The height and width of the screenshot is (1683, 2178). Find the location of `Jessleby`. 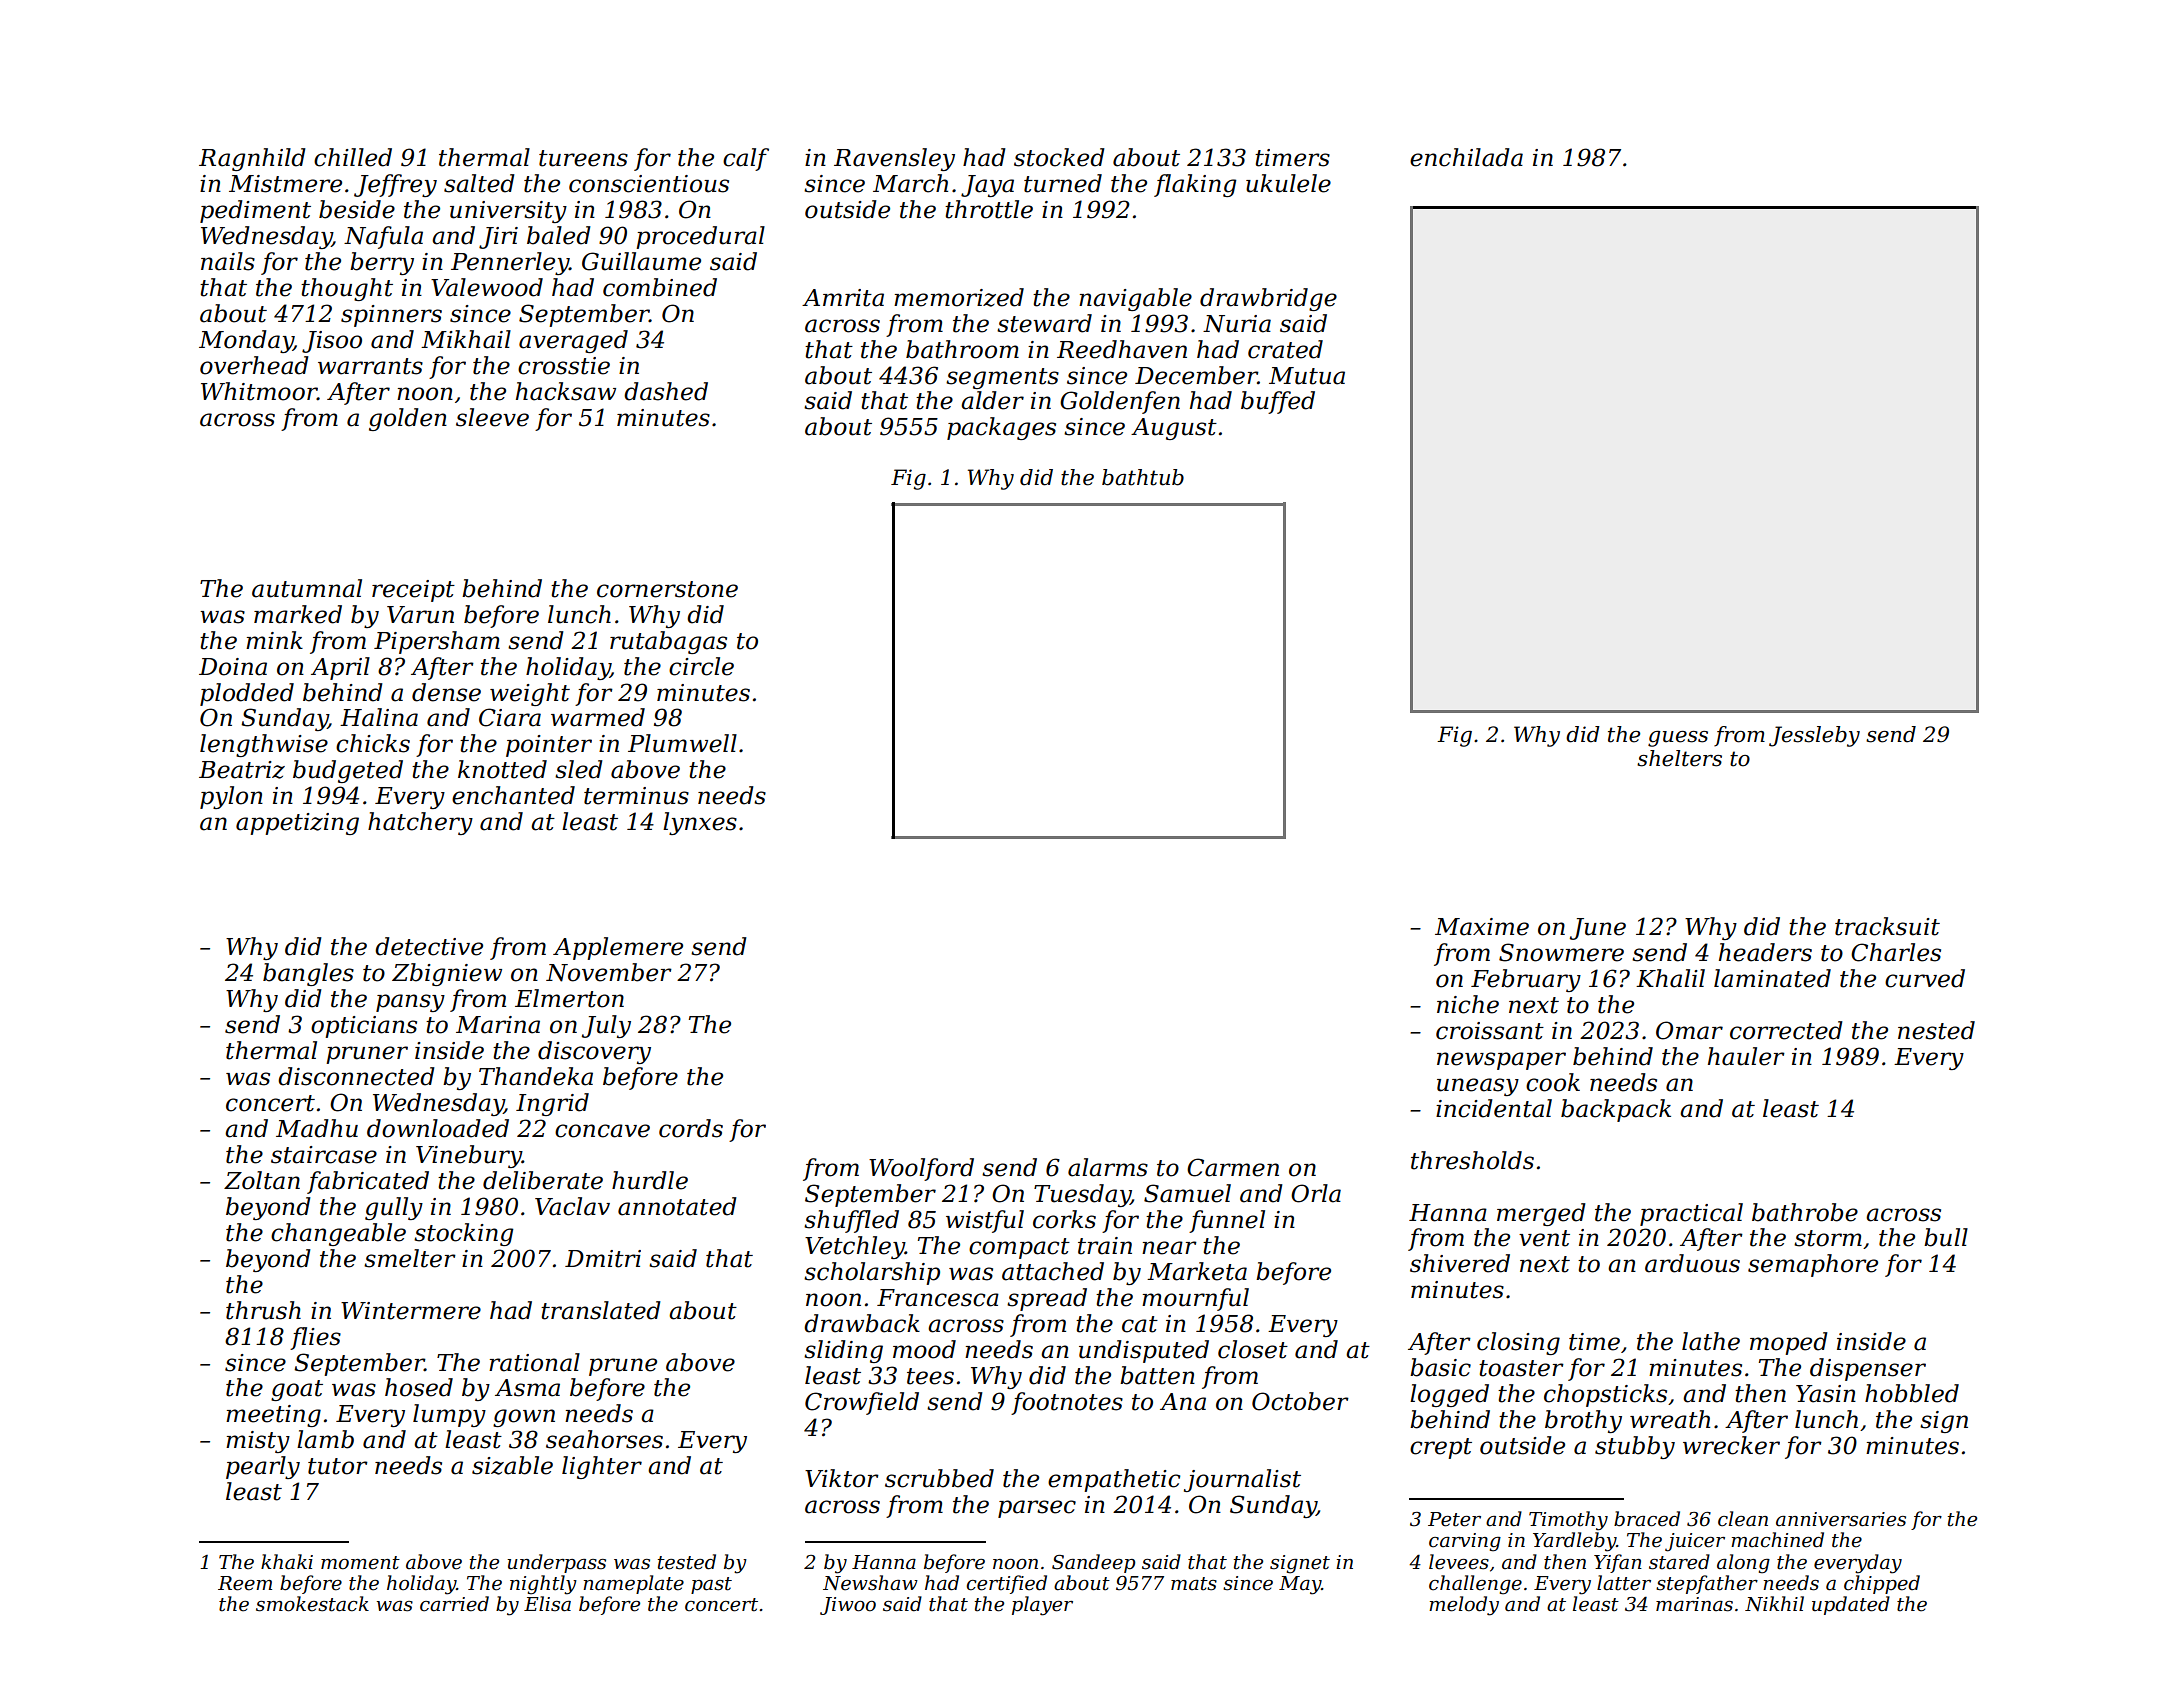

Jessleby is located at coordinates (1814, 736).
